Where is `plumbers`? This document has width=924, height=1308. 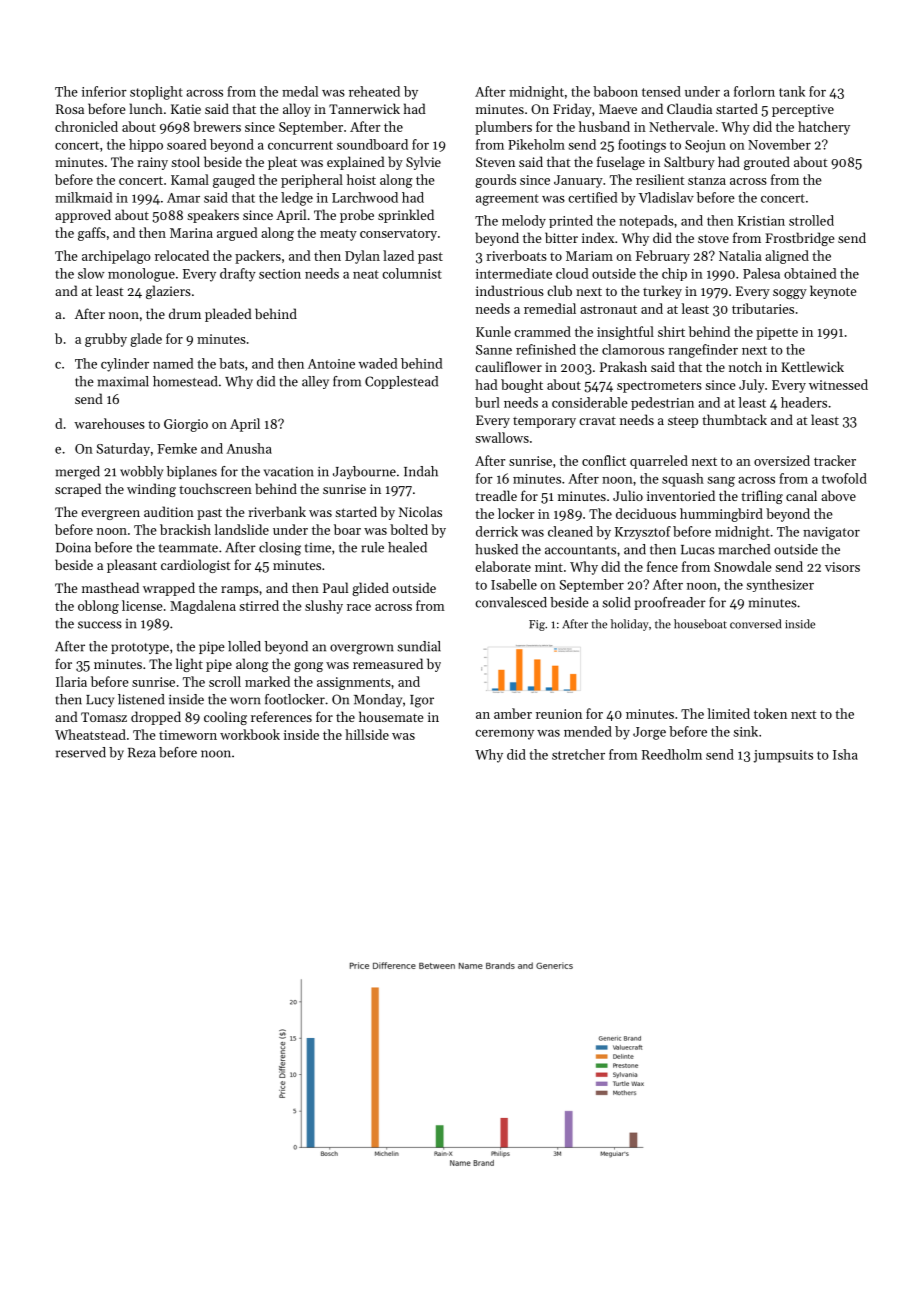 plumbers is located at coordinates (503, 128).
